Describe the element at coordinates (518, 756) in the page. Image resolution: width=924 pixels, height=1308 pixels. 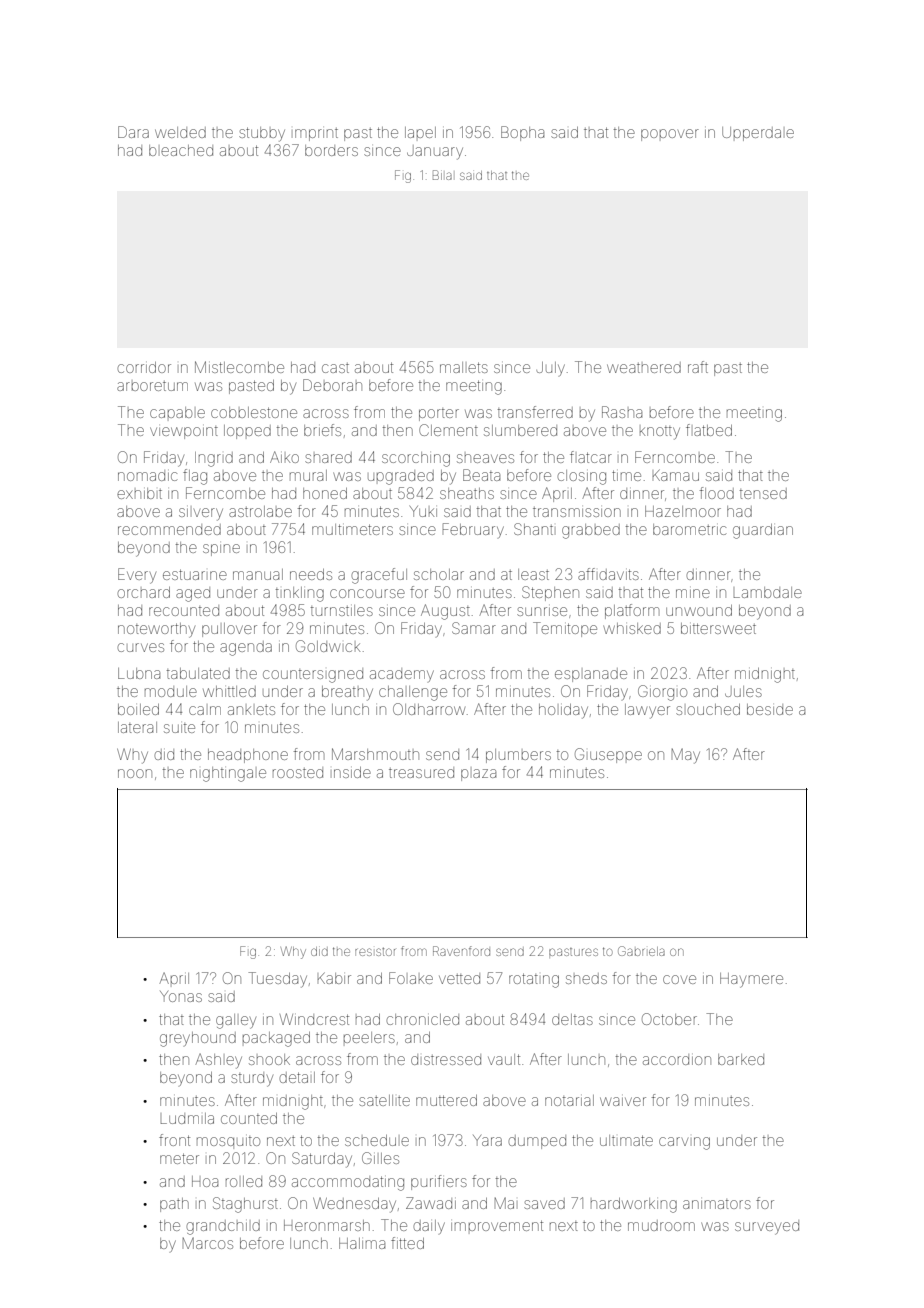
I see `plumbers` at that location.
